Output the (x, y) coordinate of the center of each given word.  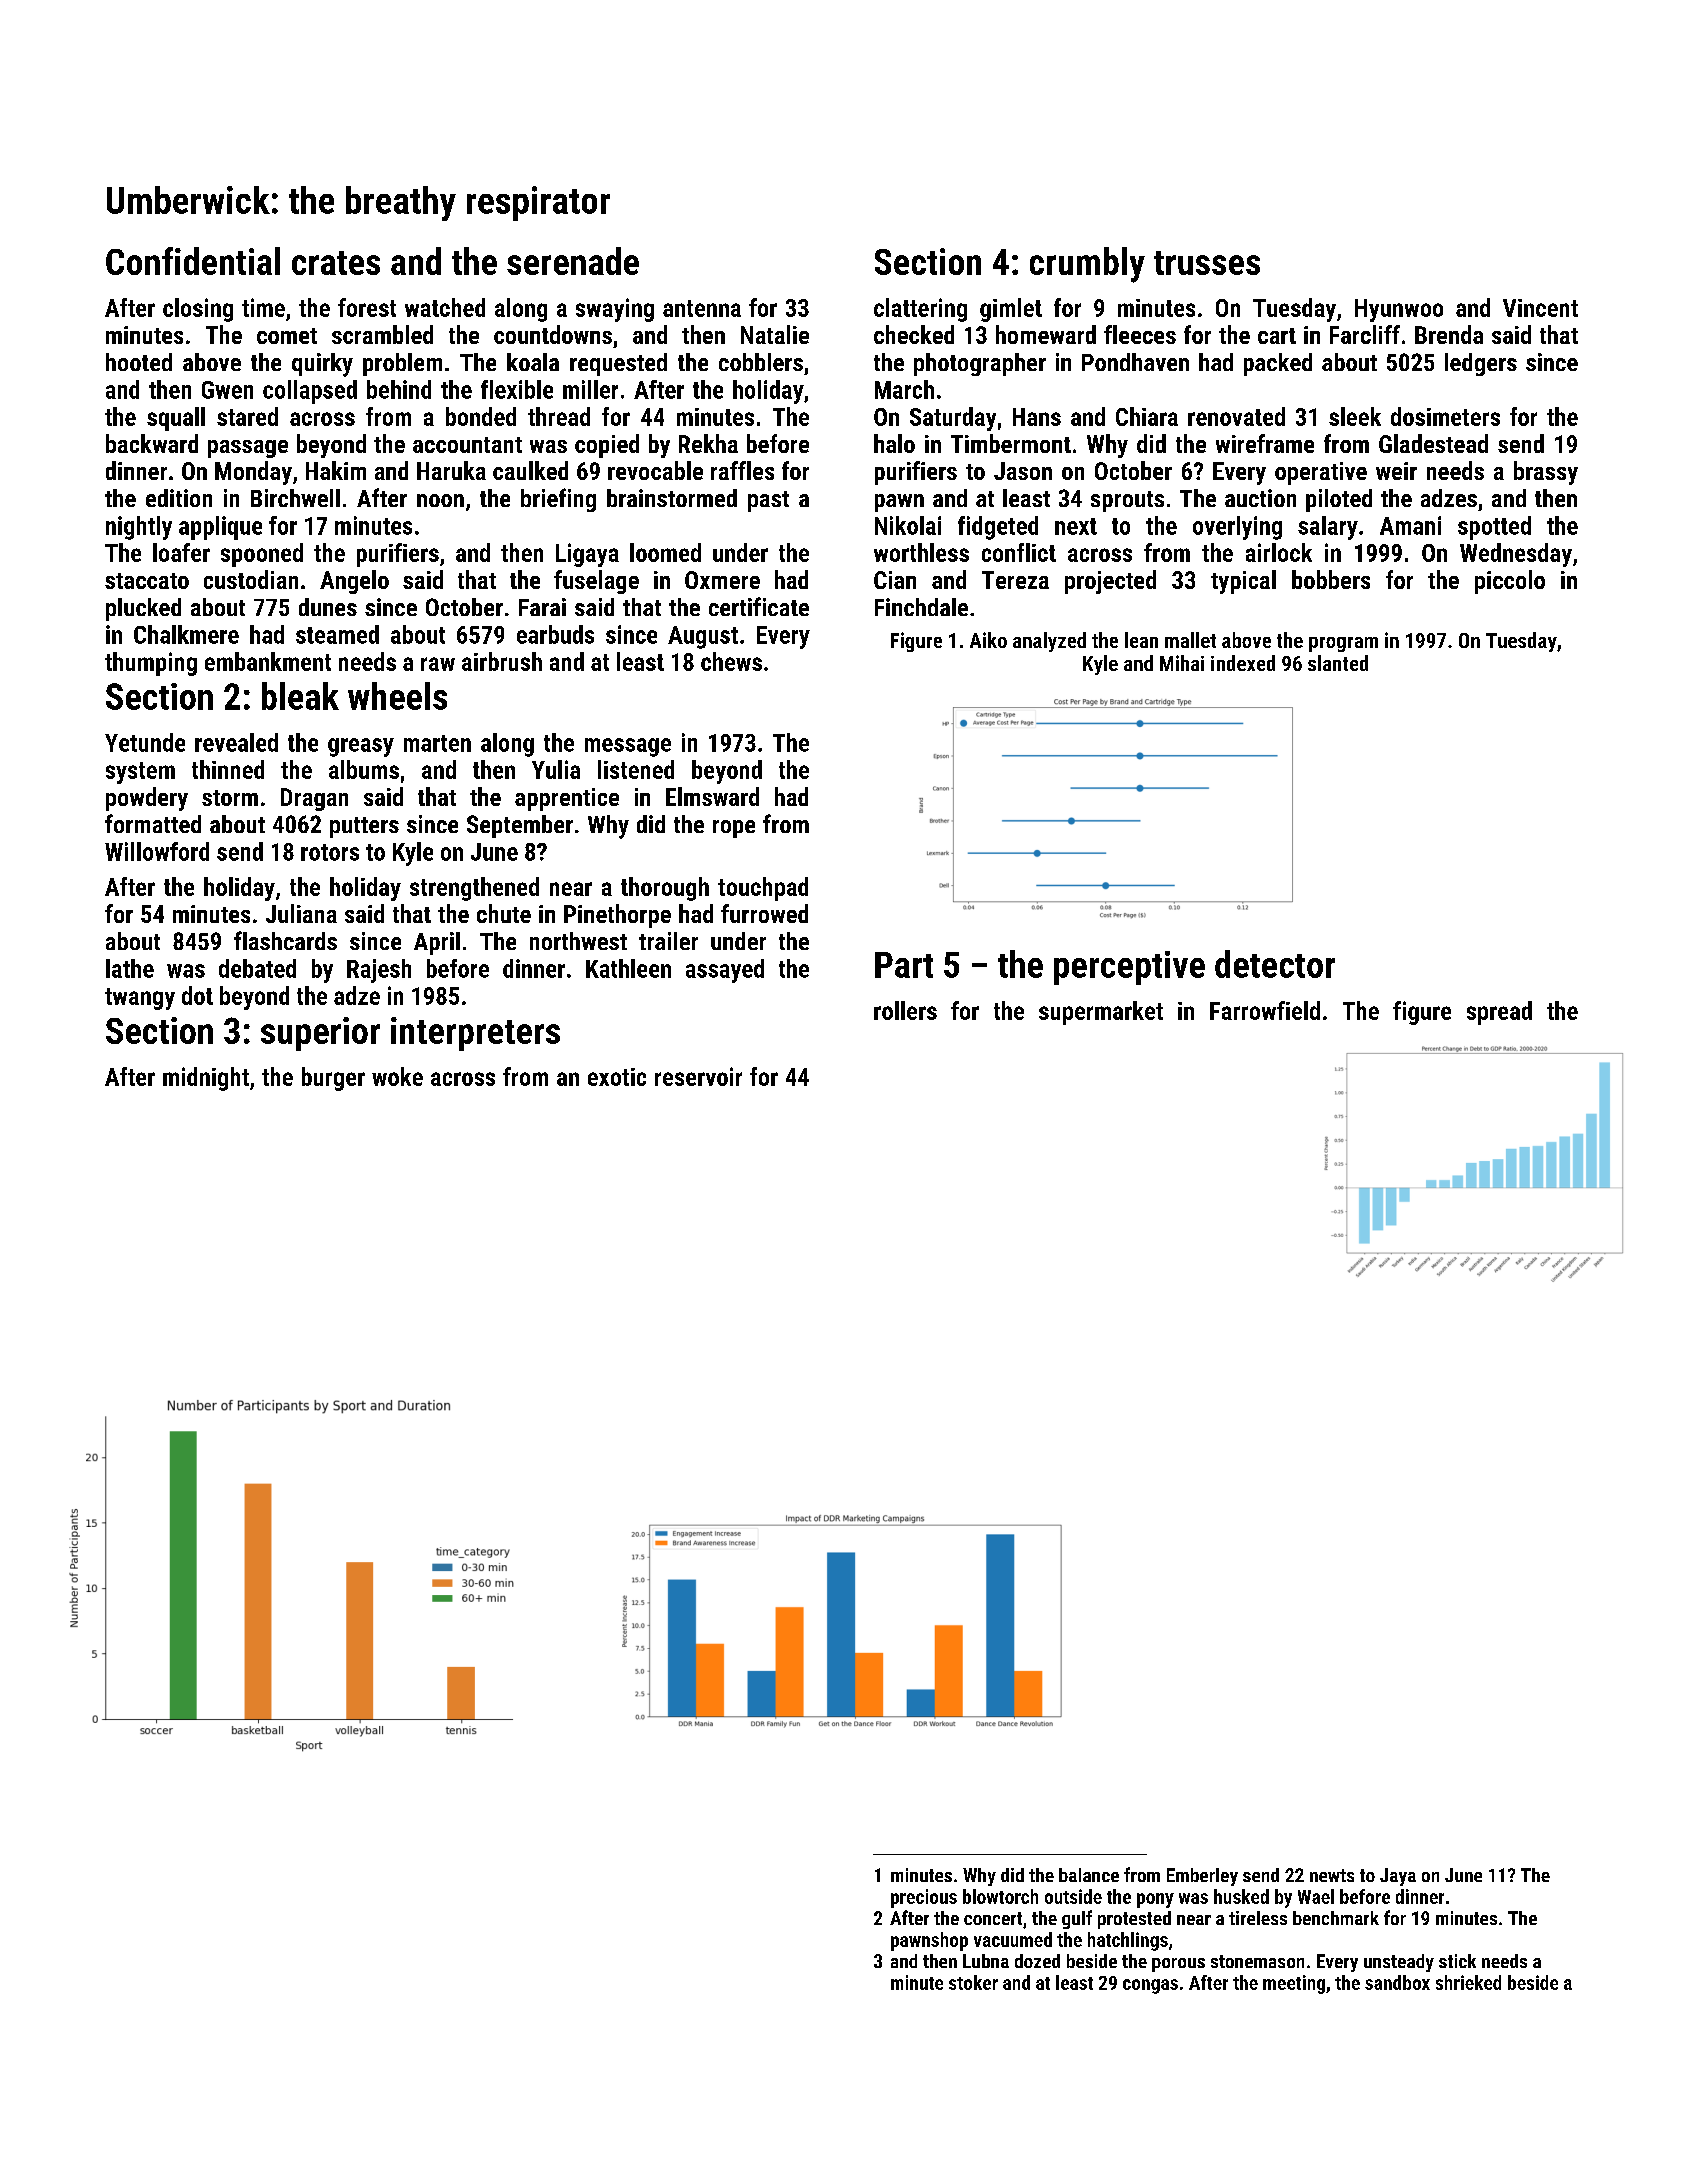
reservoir (698, 1076)
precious (924, 1898)
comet (287, 336)
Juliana (301, 913)
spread (1499, 1013)
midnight (206, 1079)
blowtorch (1000, 1896)
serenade (573, 261)
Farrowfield (1265, 1010)
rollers (905, 1010)
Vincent (1540, 308)
